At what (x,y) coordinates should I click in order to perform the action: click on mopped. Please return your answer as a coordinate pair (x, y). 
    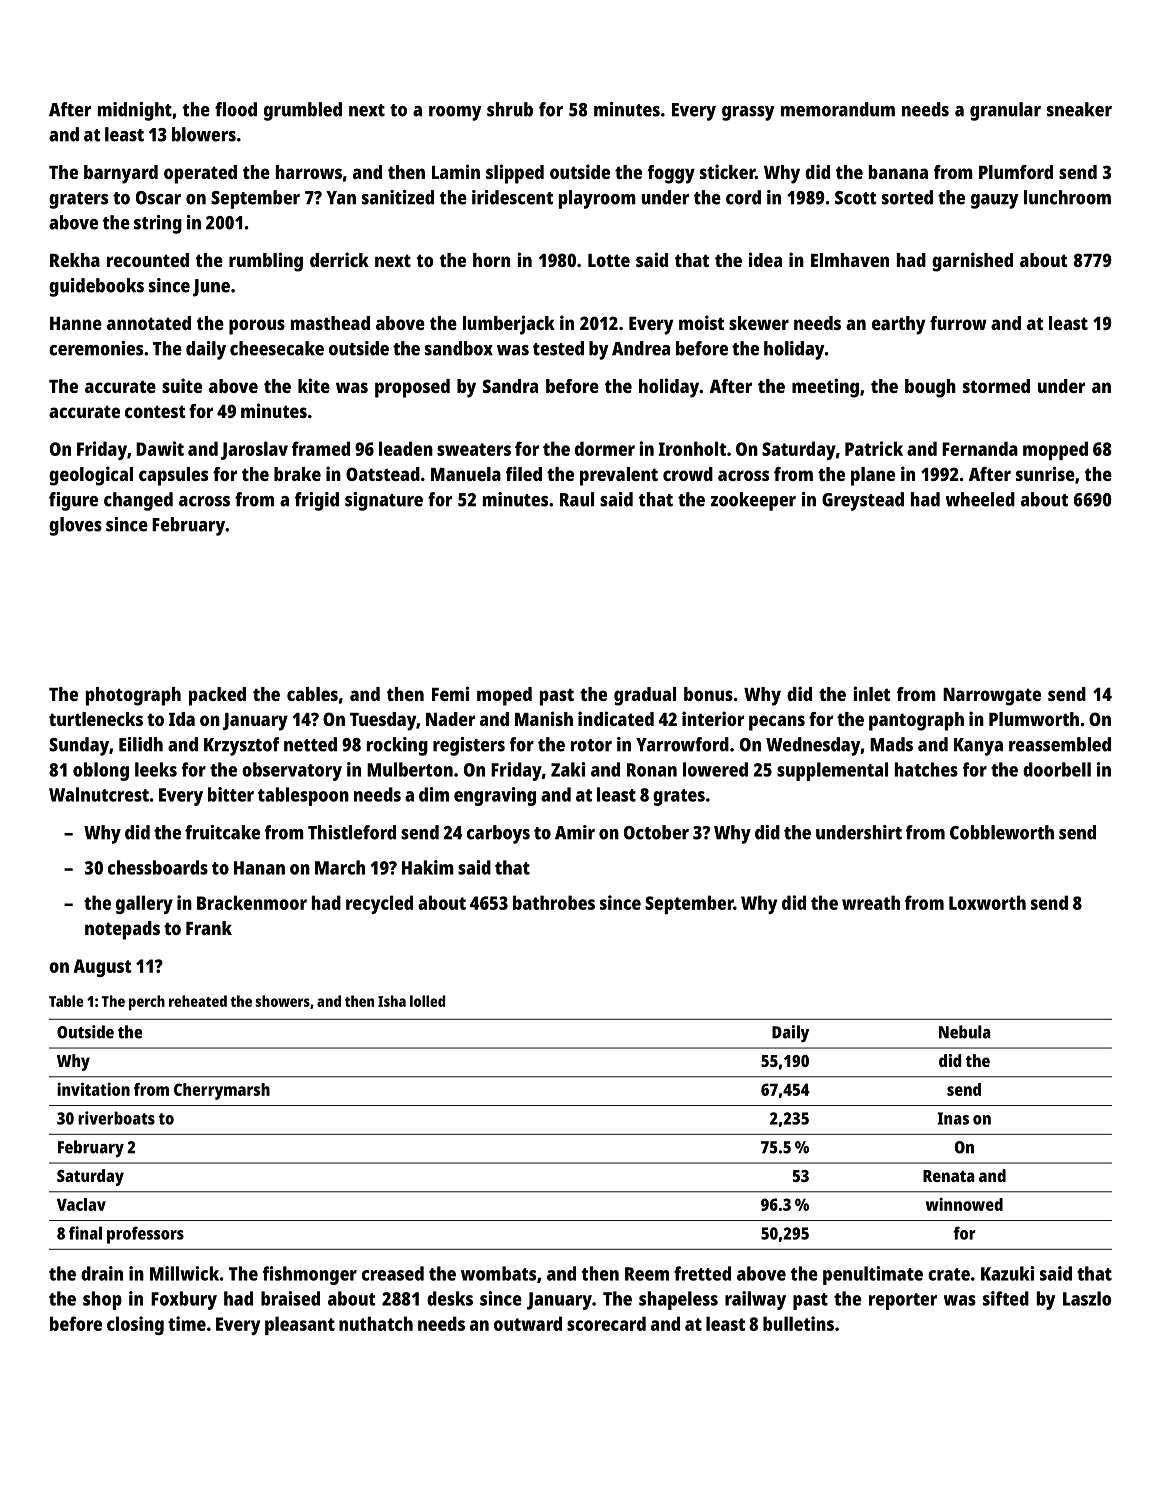
    Looking at the image, I should click on (1055, 450).
